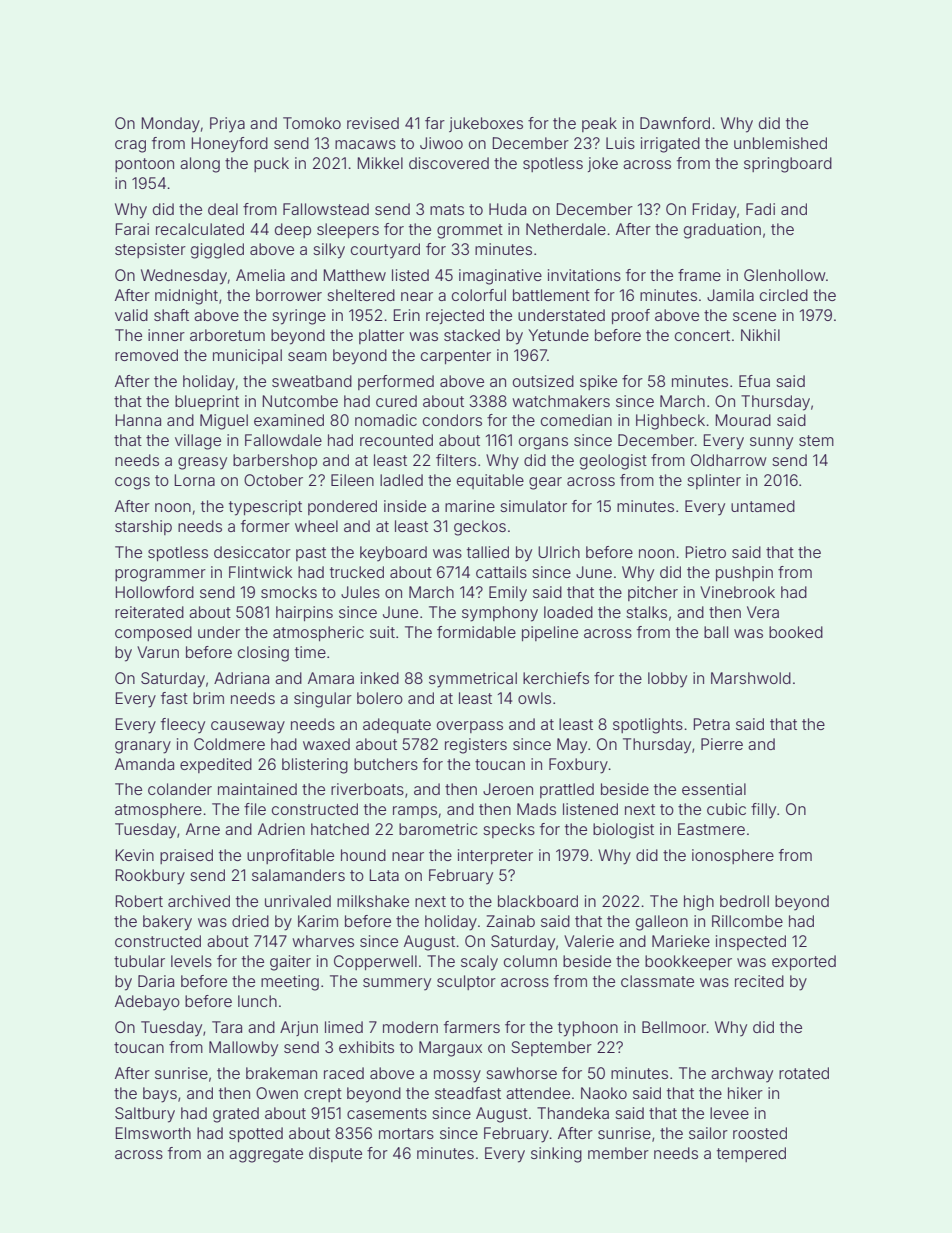 The image size is (952, 1233). Describe the element at coordinates (472, 1027) in the screenshot. I see `farmers` at that location.
